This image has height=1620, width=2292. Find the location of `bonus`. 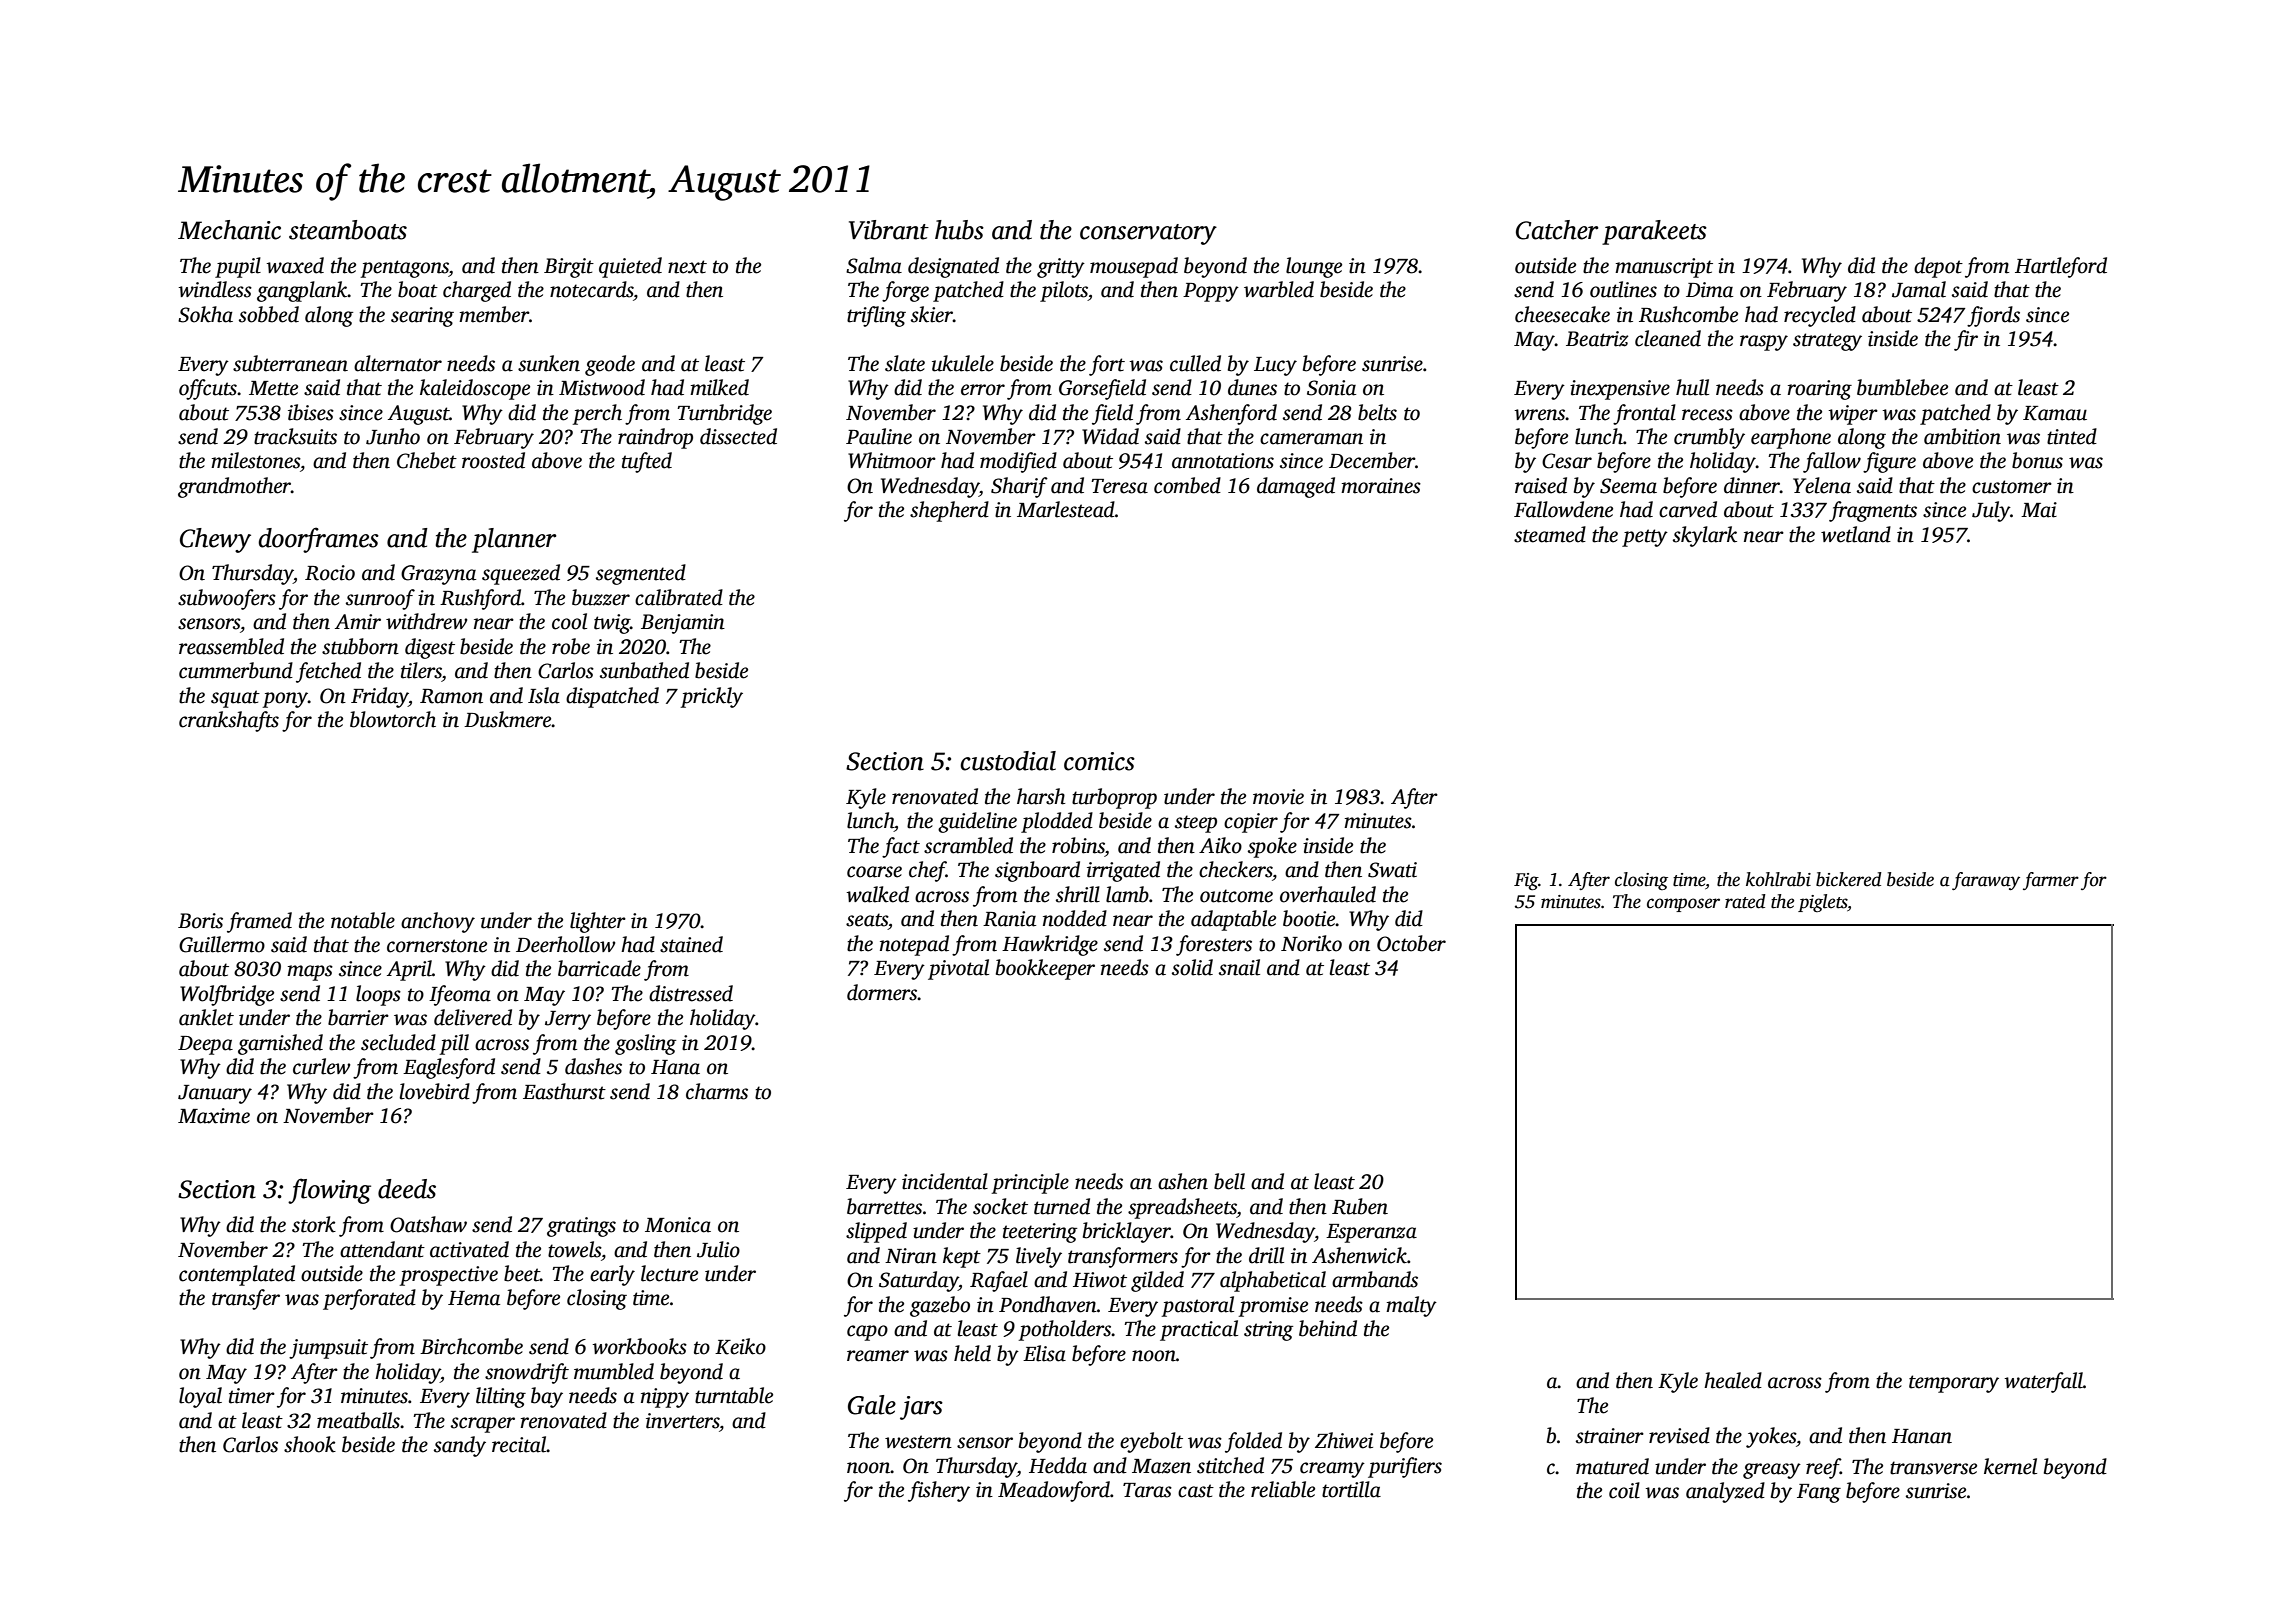

bonus is located at coordinates (2037, 460).
